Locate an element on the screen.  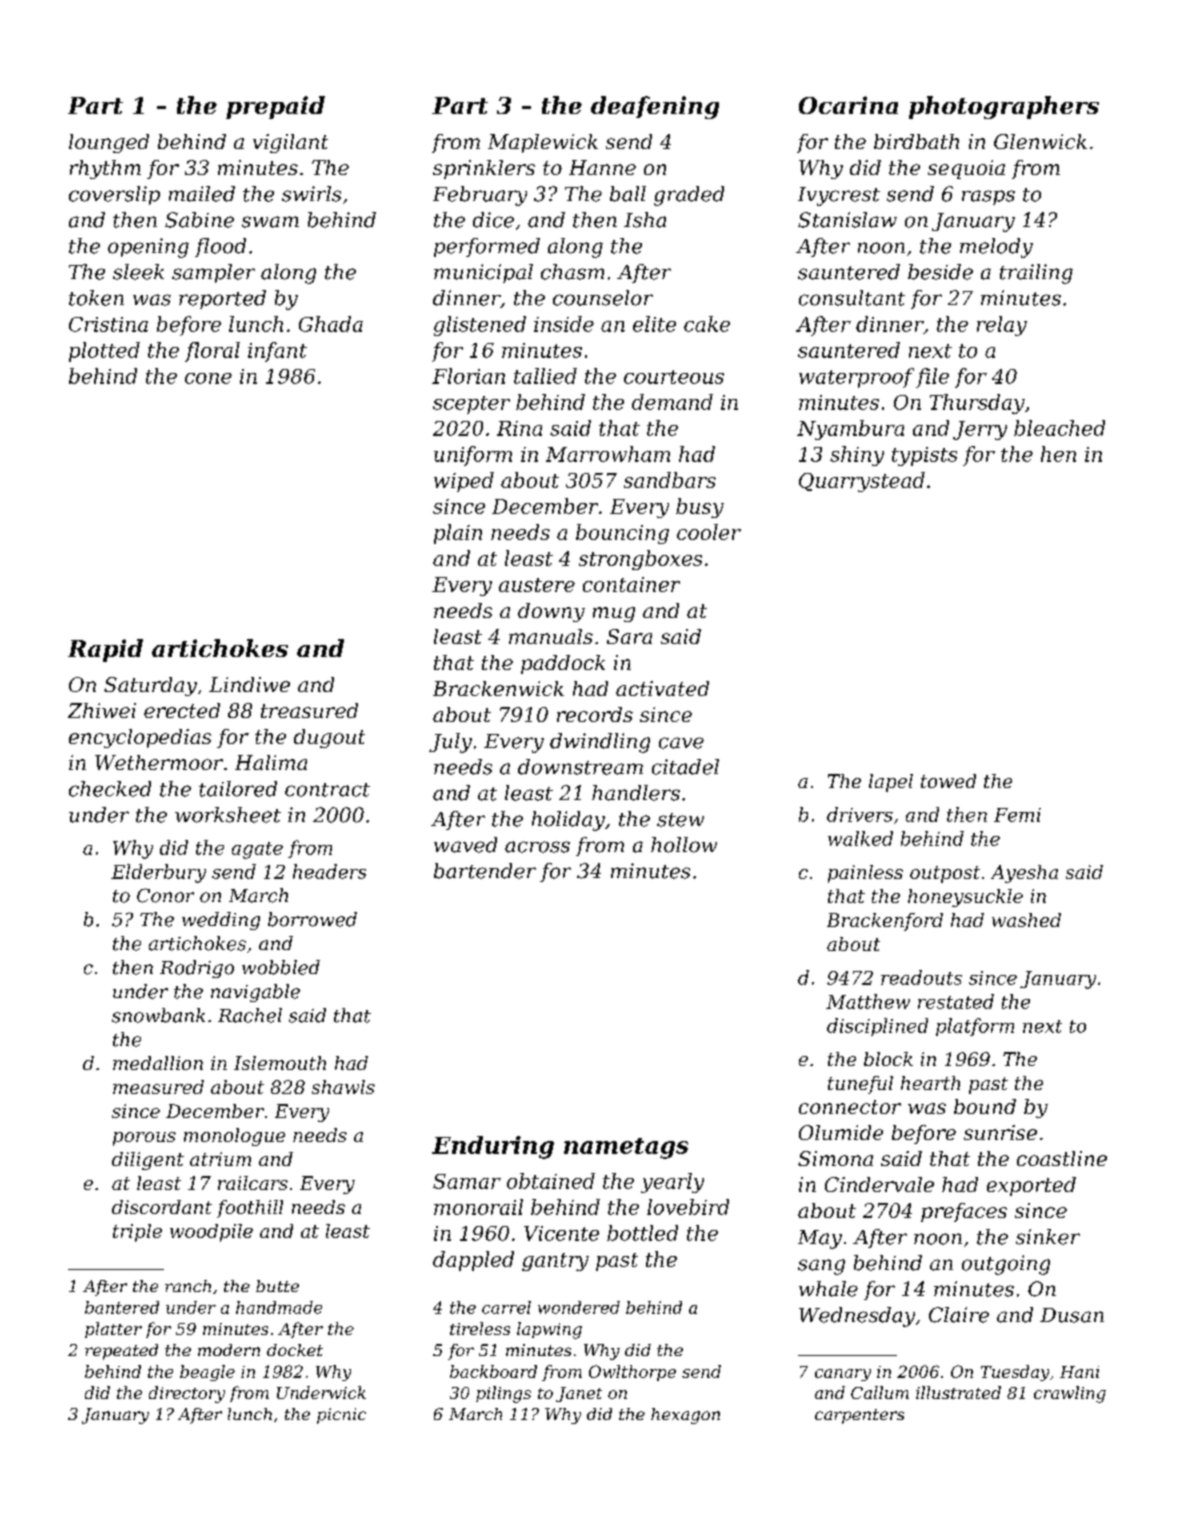
downstream is located at coordinates (580, 767).
